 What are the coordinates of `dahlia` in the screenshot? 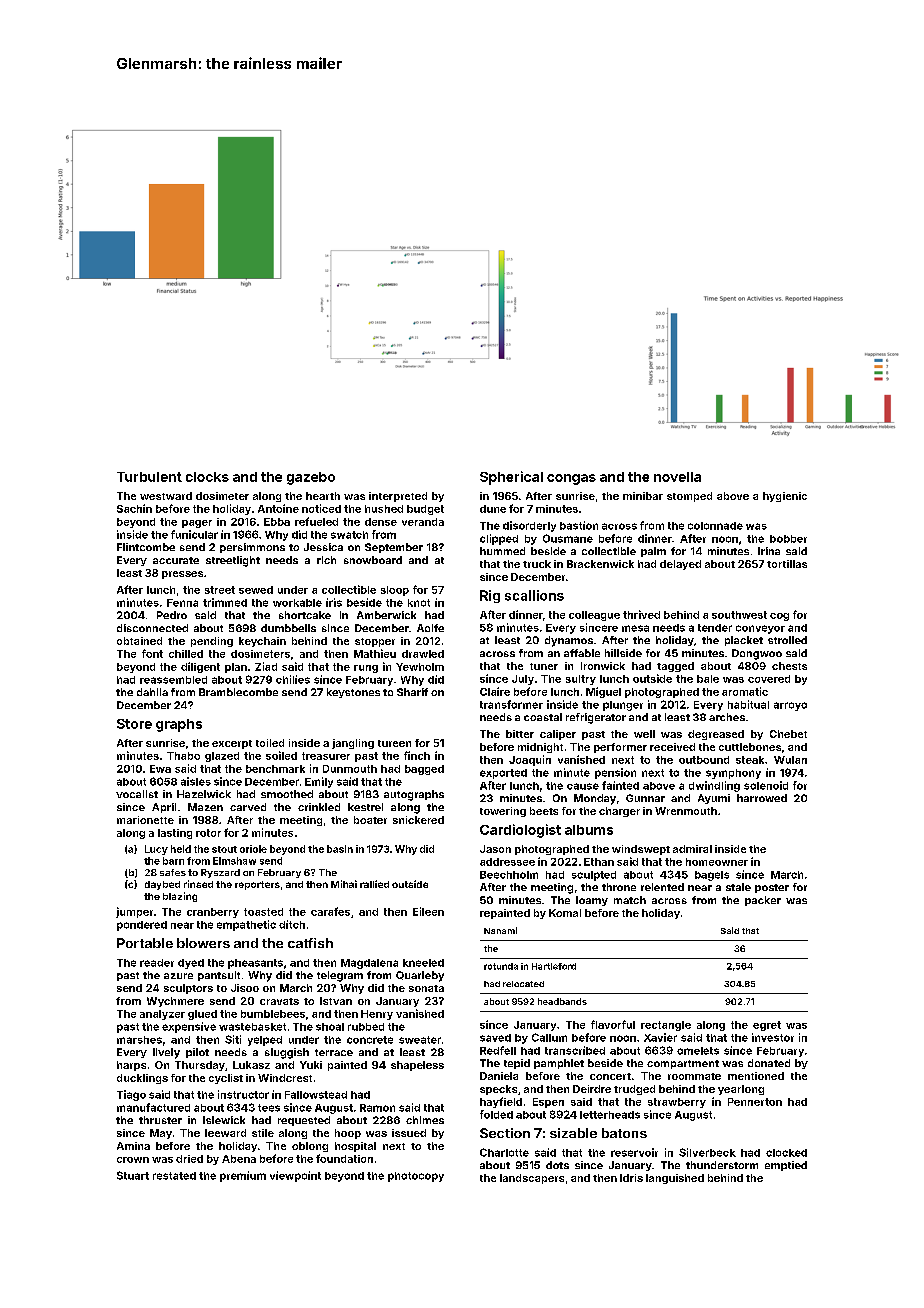 It's located at (152, 692).
